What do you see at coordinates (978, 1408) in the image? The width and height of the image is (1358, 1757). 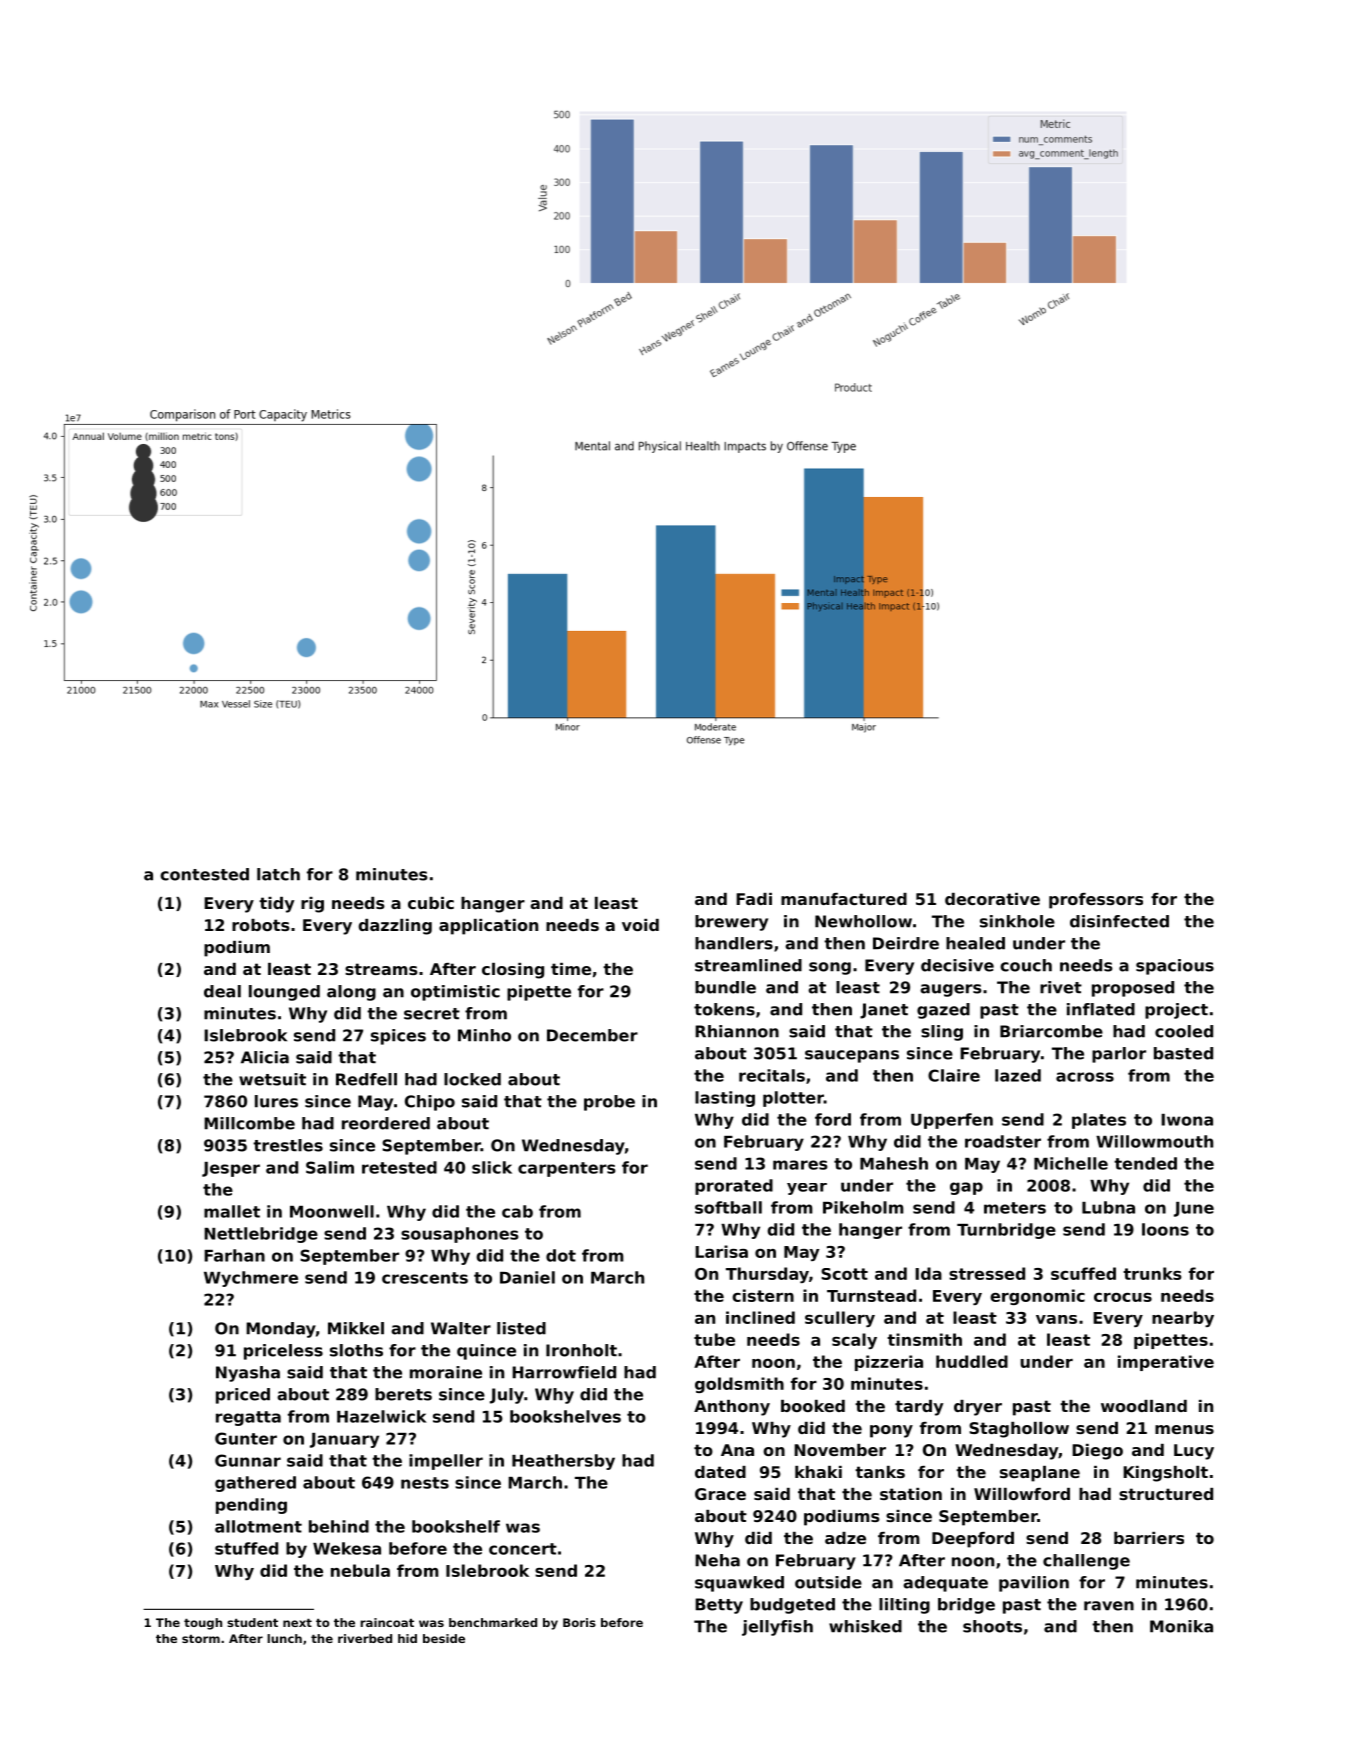 I see `dryer` at bounding box center [978, 1408].
